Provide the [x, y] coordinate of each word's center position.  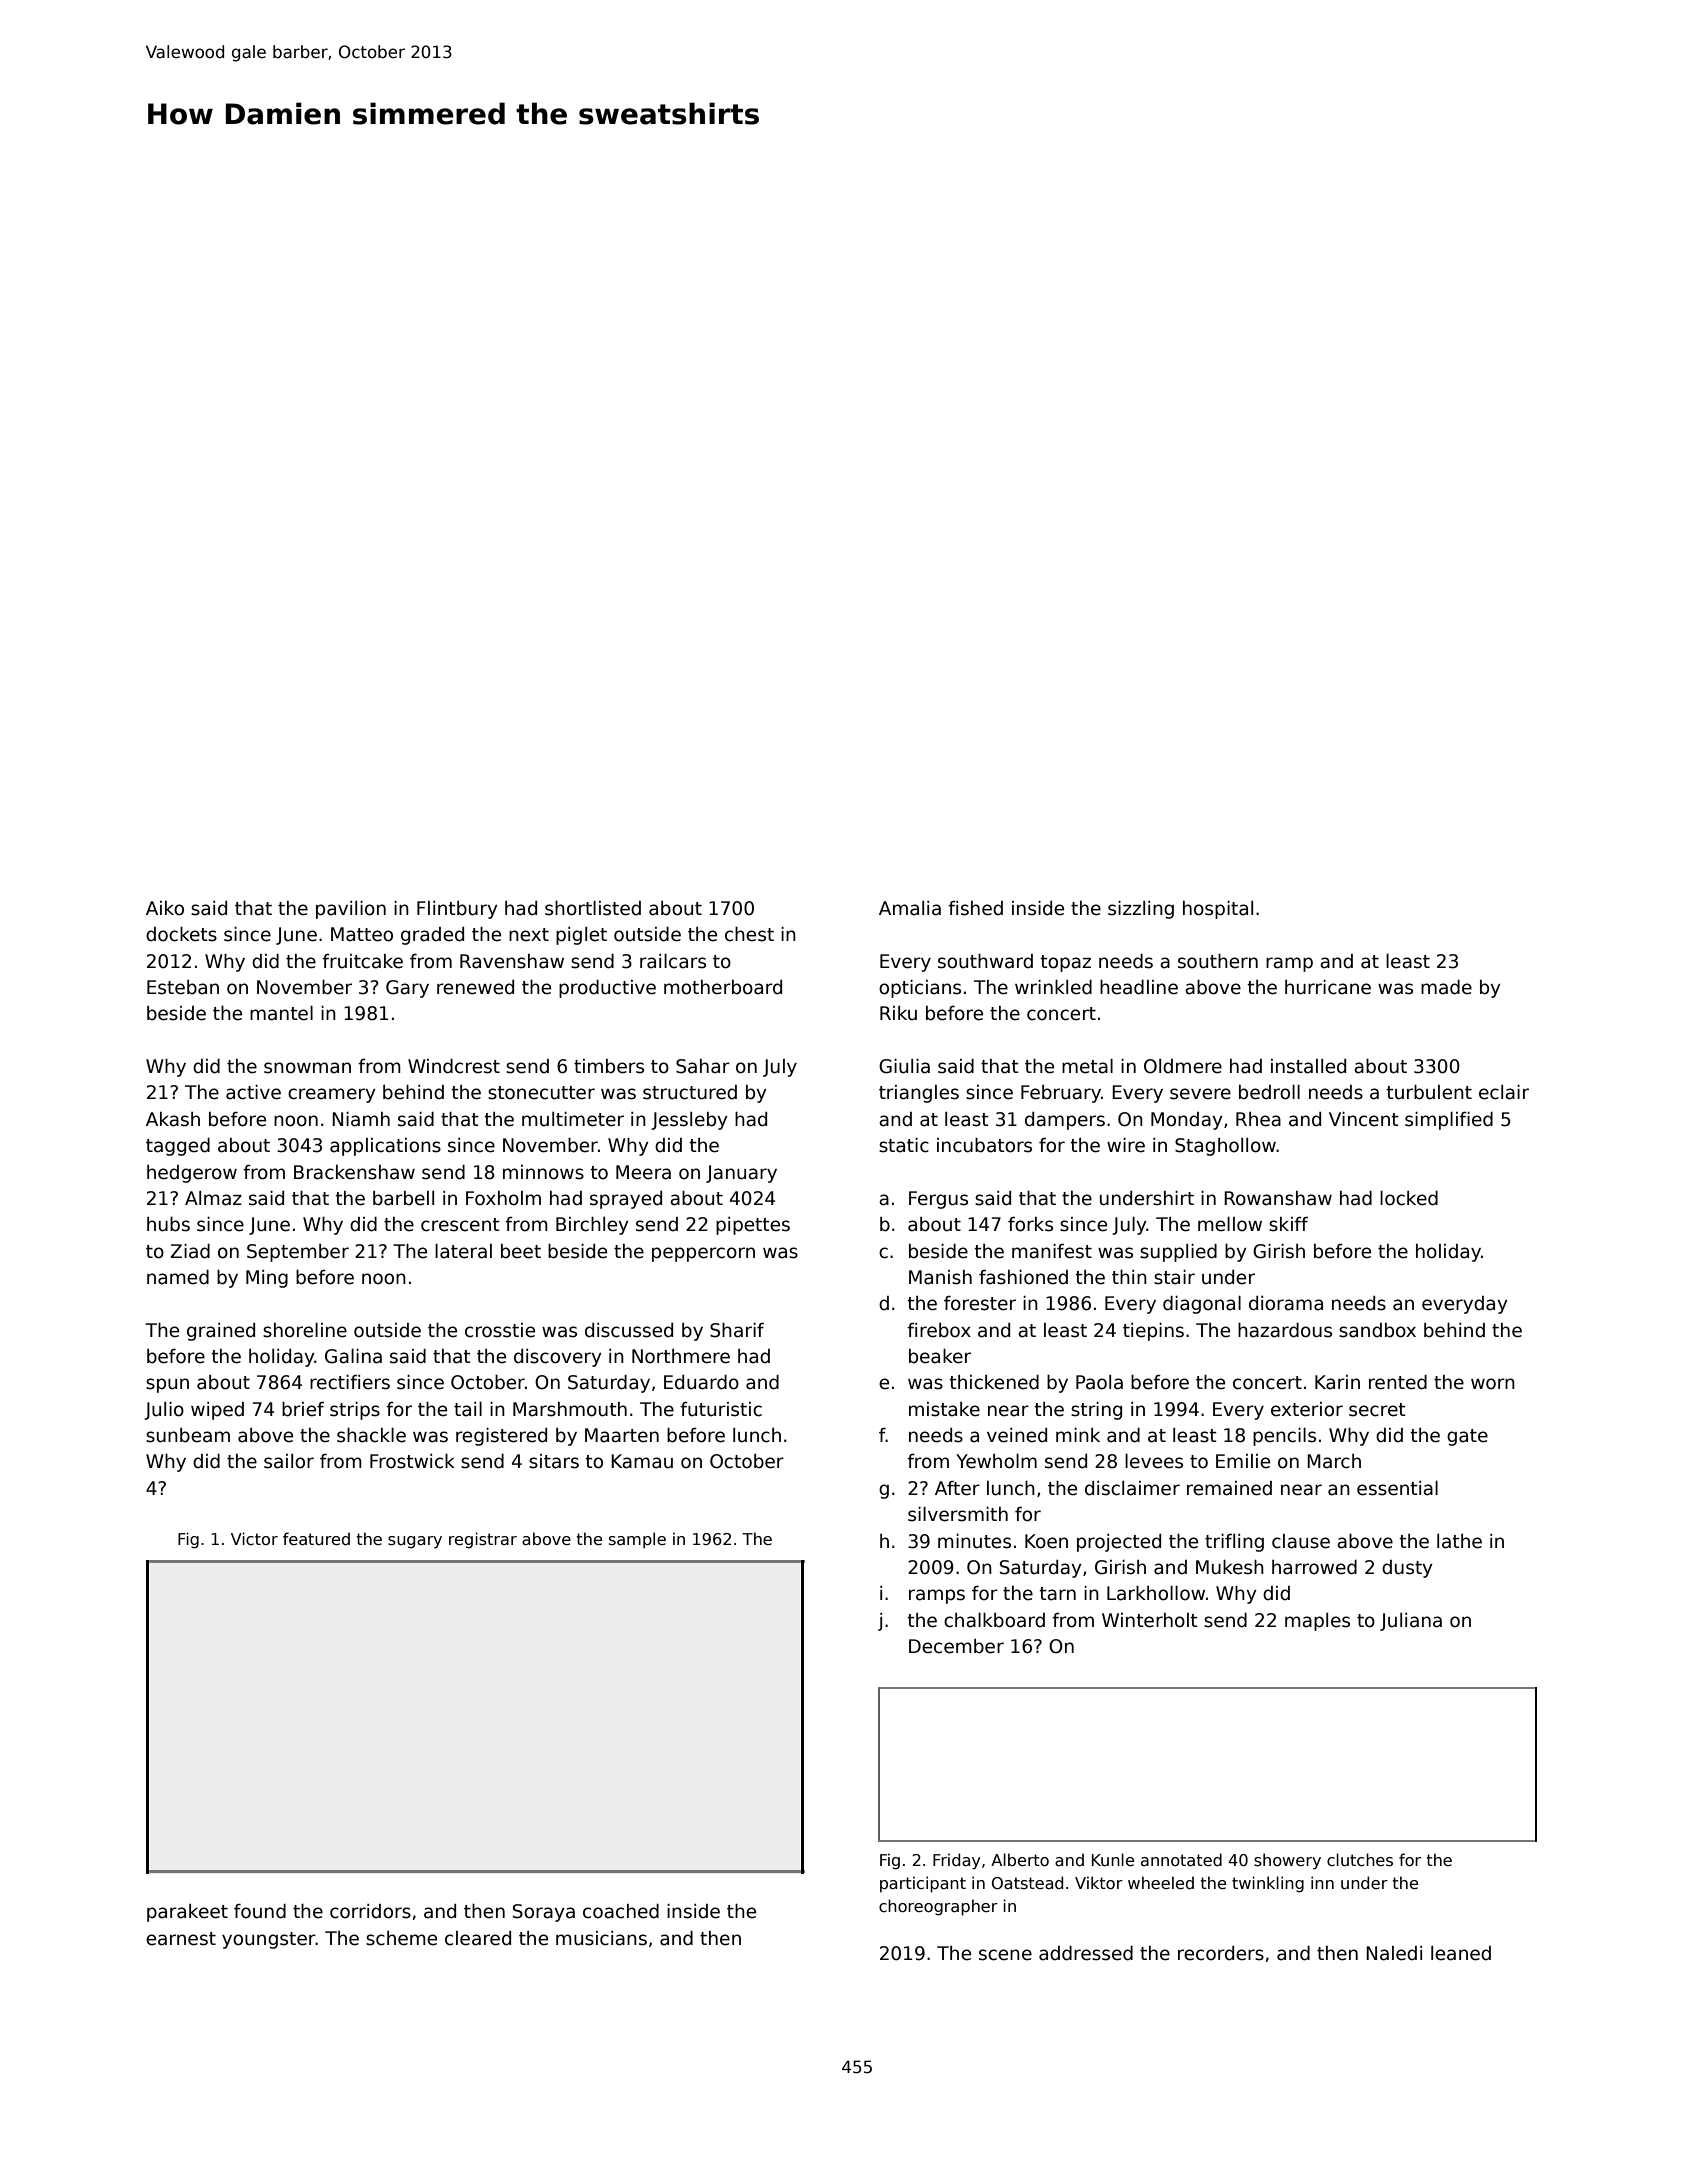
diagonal [1202, 1305]
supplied [1178, 1253]
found [260, 1911]
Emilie [1243, 1461]
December [956, 1646]
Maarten [622, 1435]
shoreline [305, 1330]
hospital [1218, 910]
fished [975, 908]
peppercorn [703, 1254]
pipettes [753, 1226]
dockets [181, 934]
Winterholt [1150, 1620]
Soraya [544, 1913]
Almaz [213, 1198]
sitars [554, 1461]
